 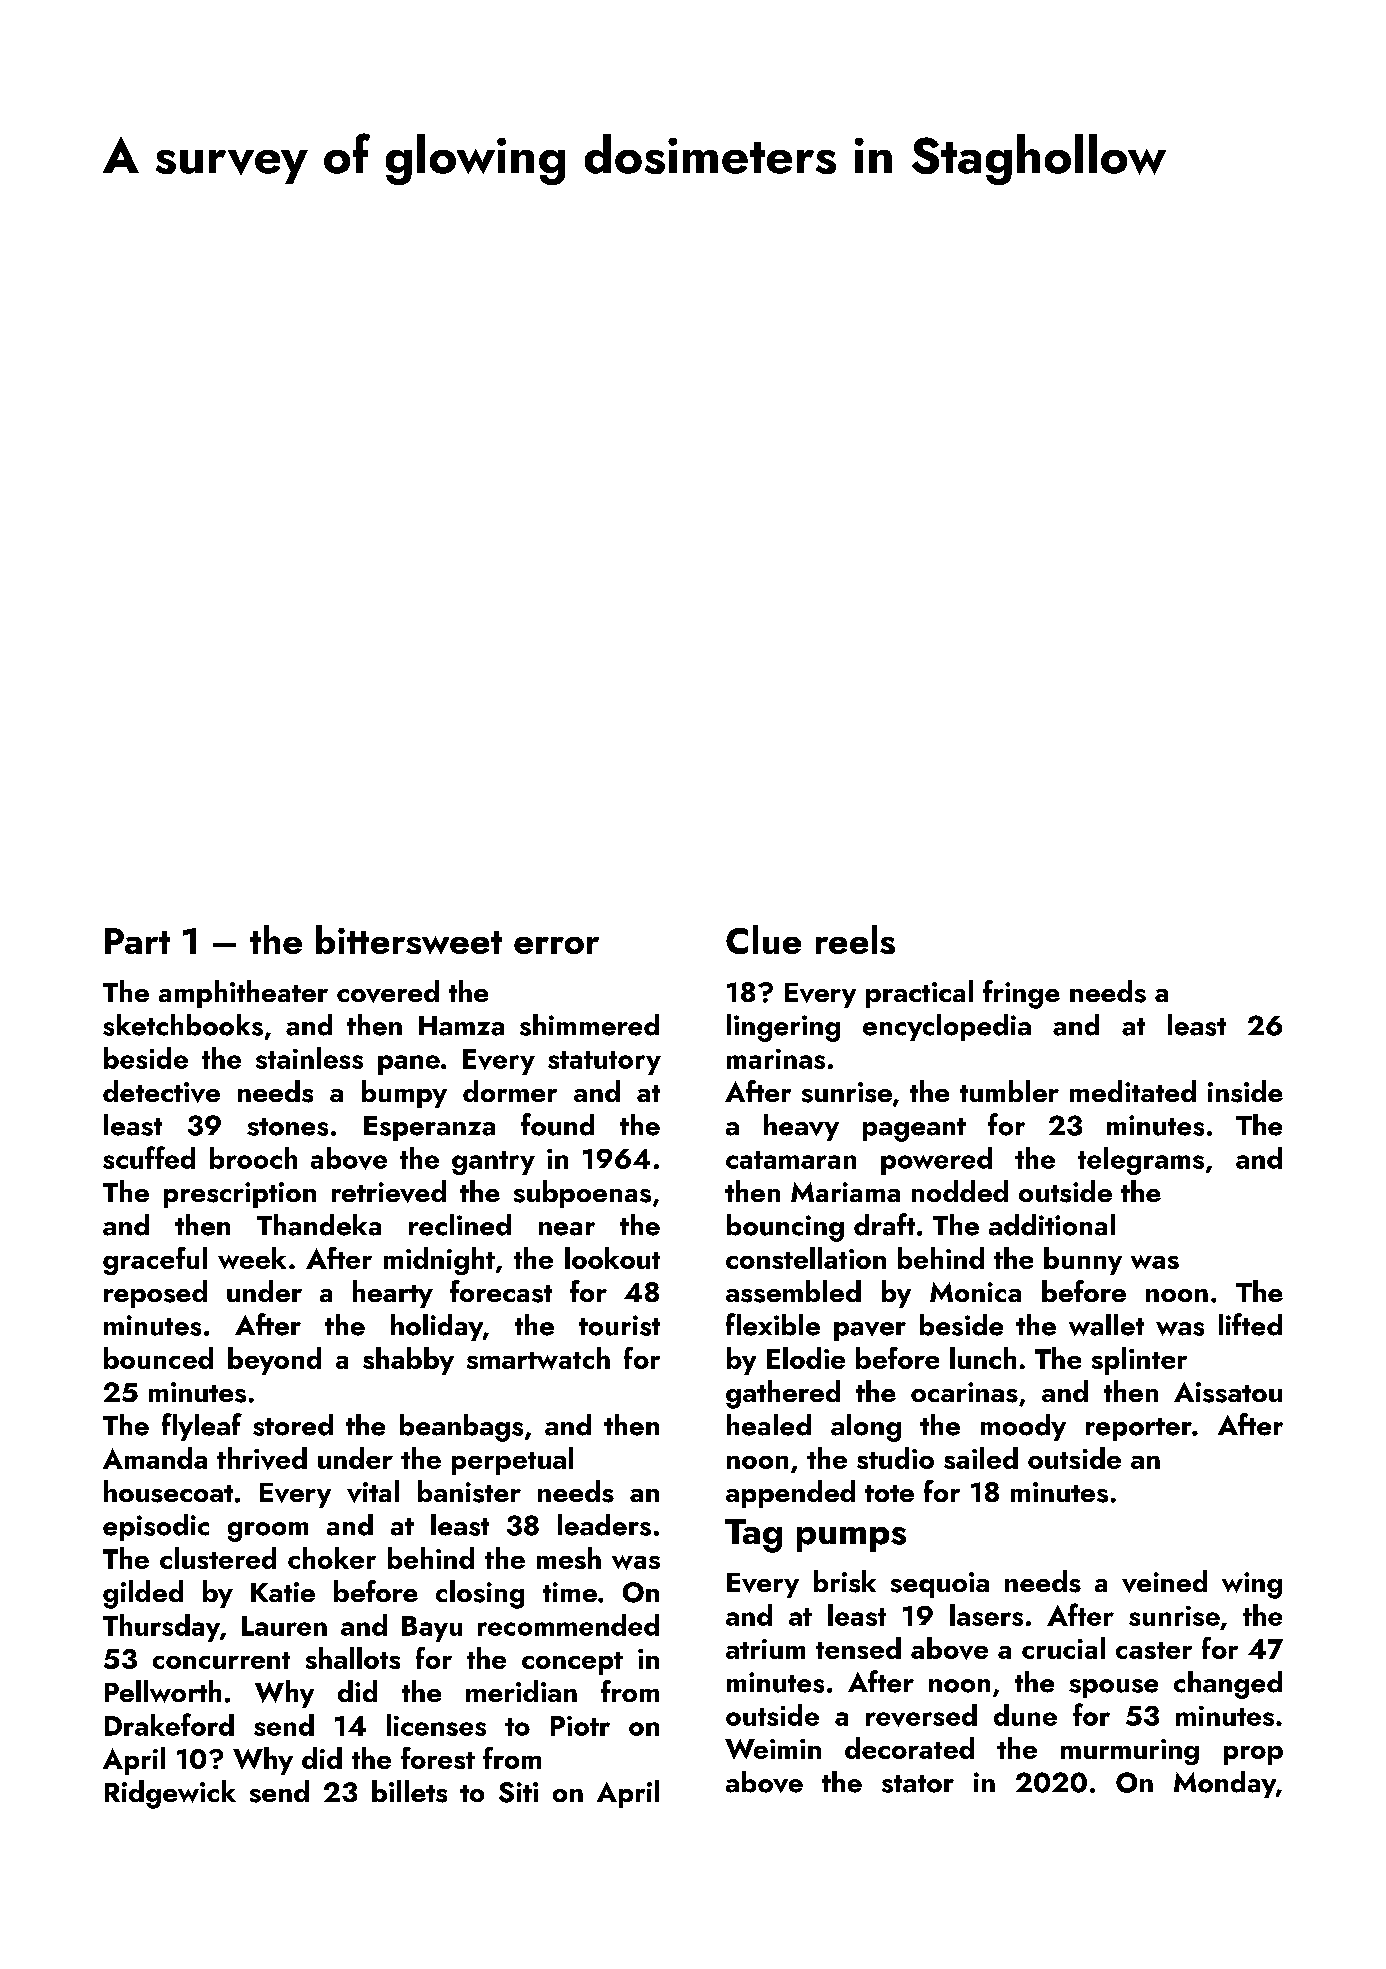 I want to click on Clue, so click(x=763, y=939).
